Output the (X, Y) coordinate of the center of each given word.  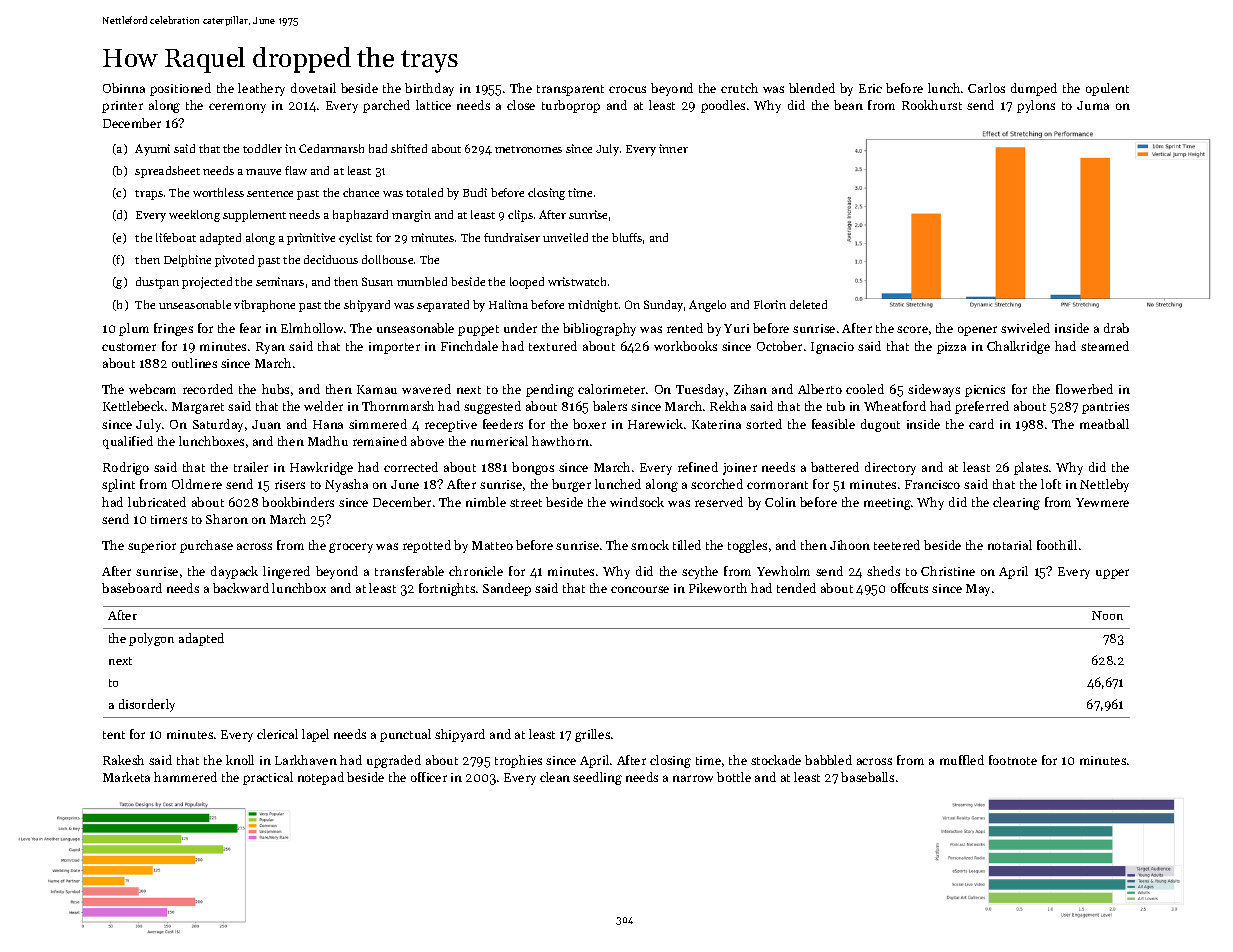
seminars (280, 281)
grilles (592, 735)
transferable (409, 571)
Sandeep (507, 589)
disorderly (147, 705)
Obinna (124, 88)
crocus (627, 89)
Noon (1107, 615)
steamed (1105, 346)
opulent (1107, 89)
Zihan (750, 389)
